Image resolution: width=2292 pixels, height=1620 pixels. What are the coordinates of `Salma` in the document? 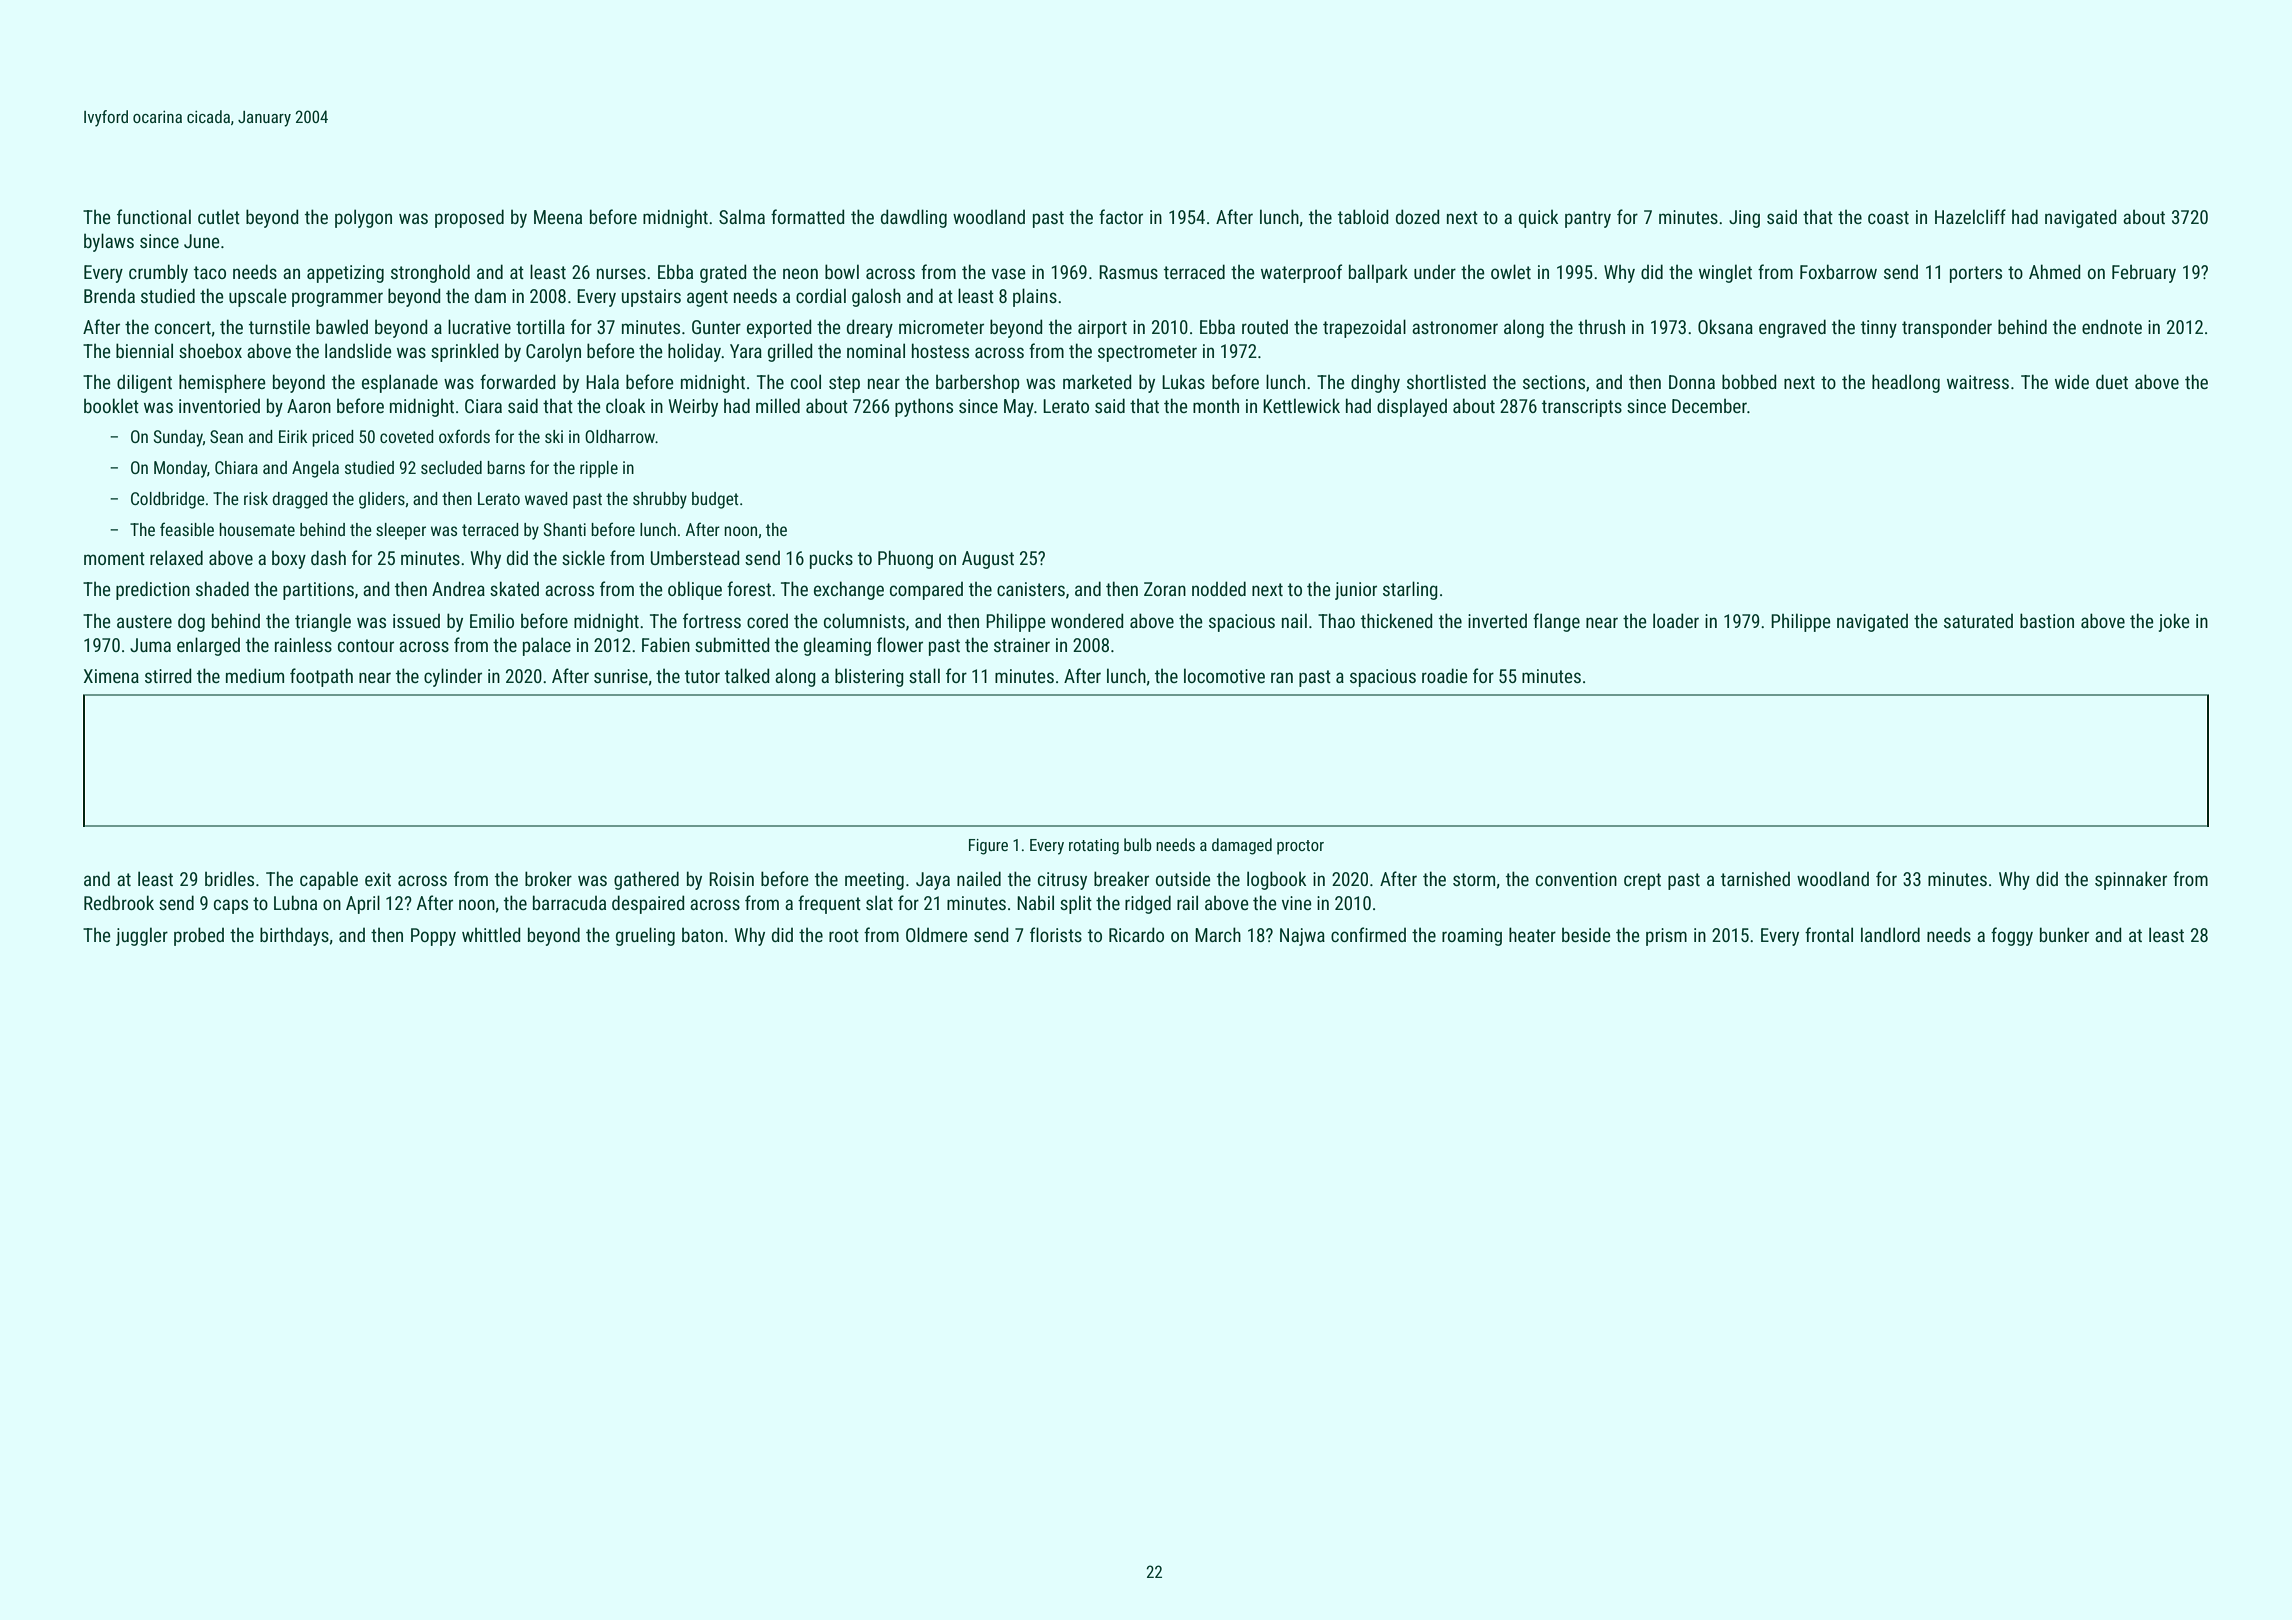 It's located at (742, 216).
